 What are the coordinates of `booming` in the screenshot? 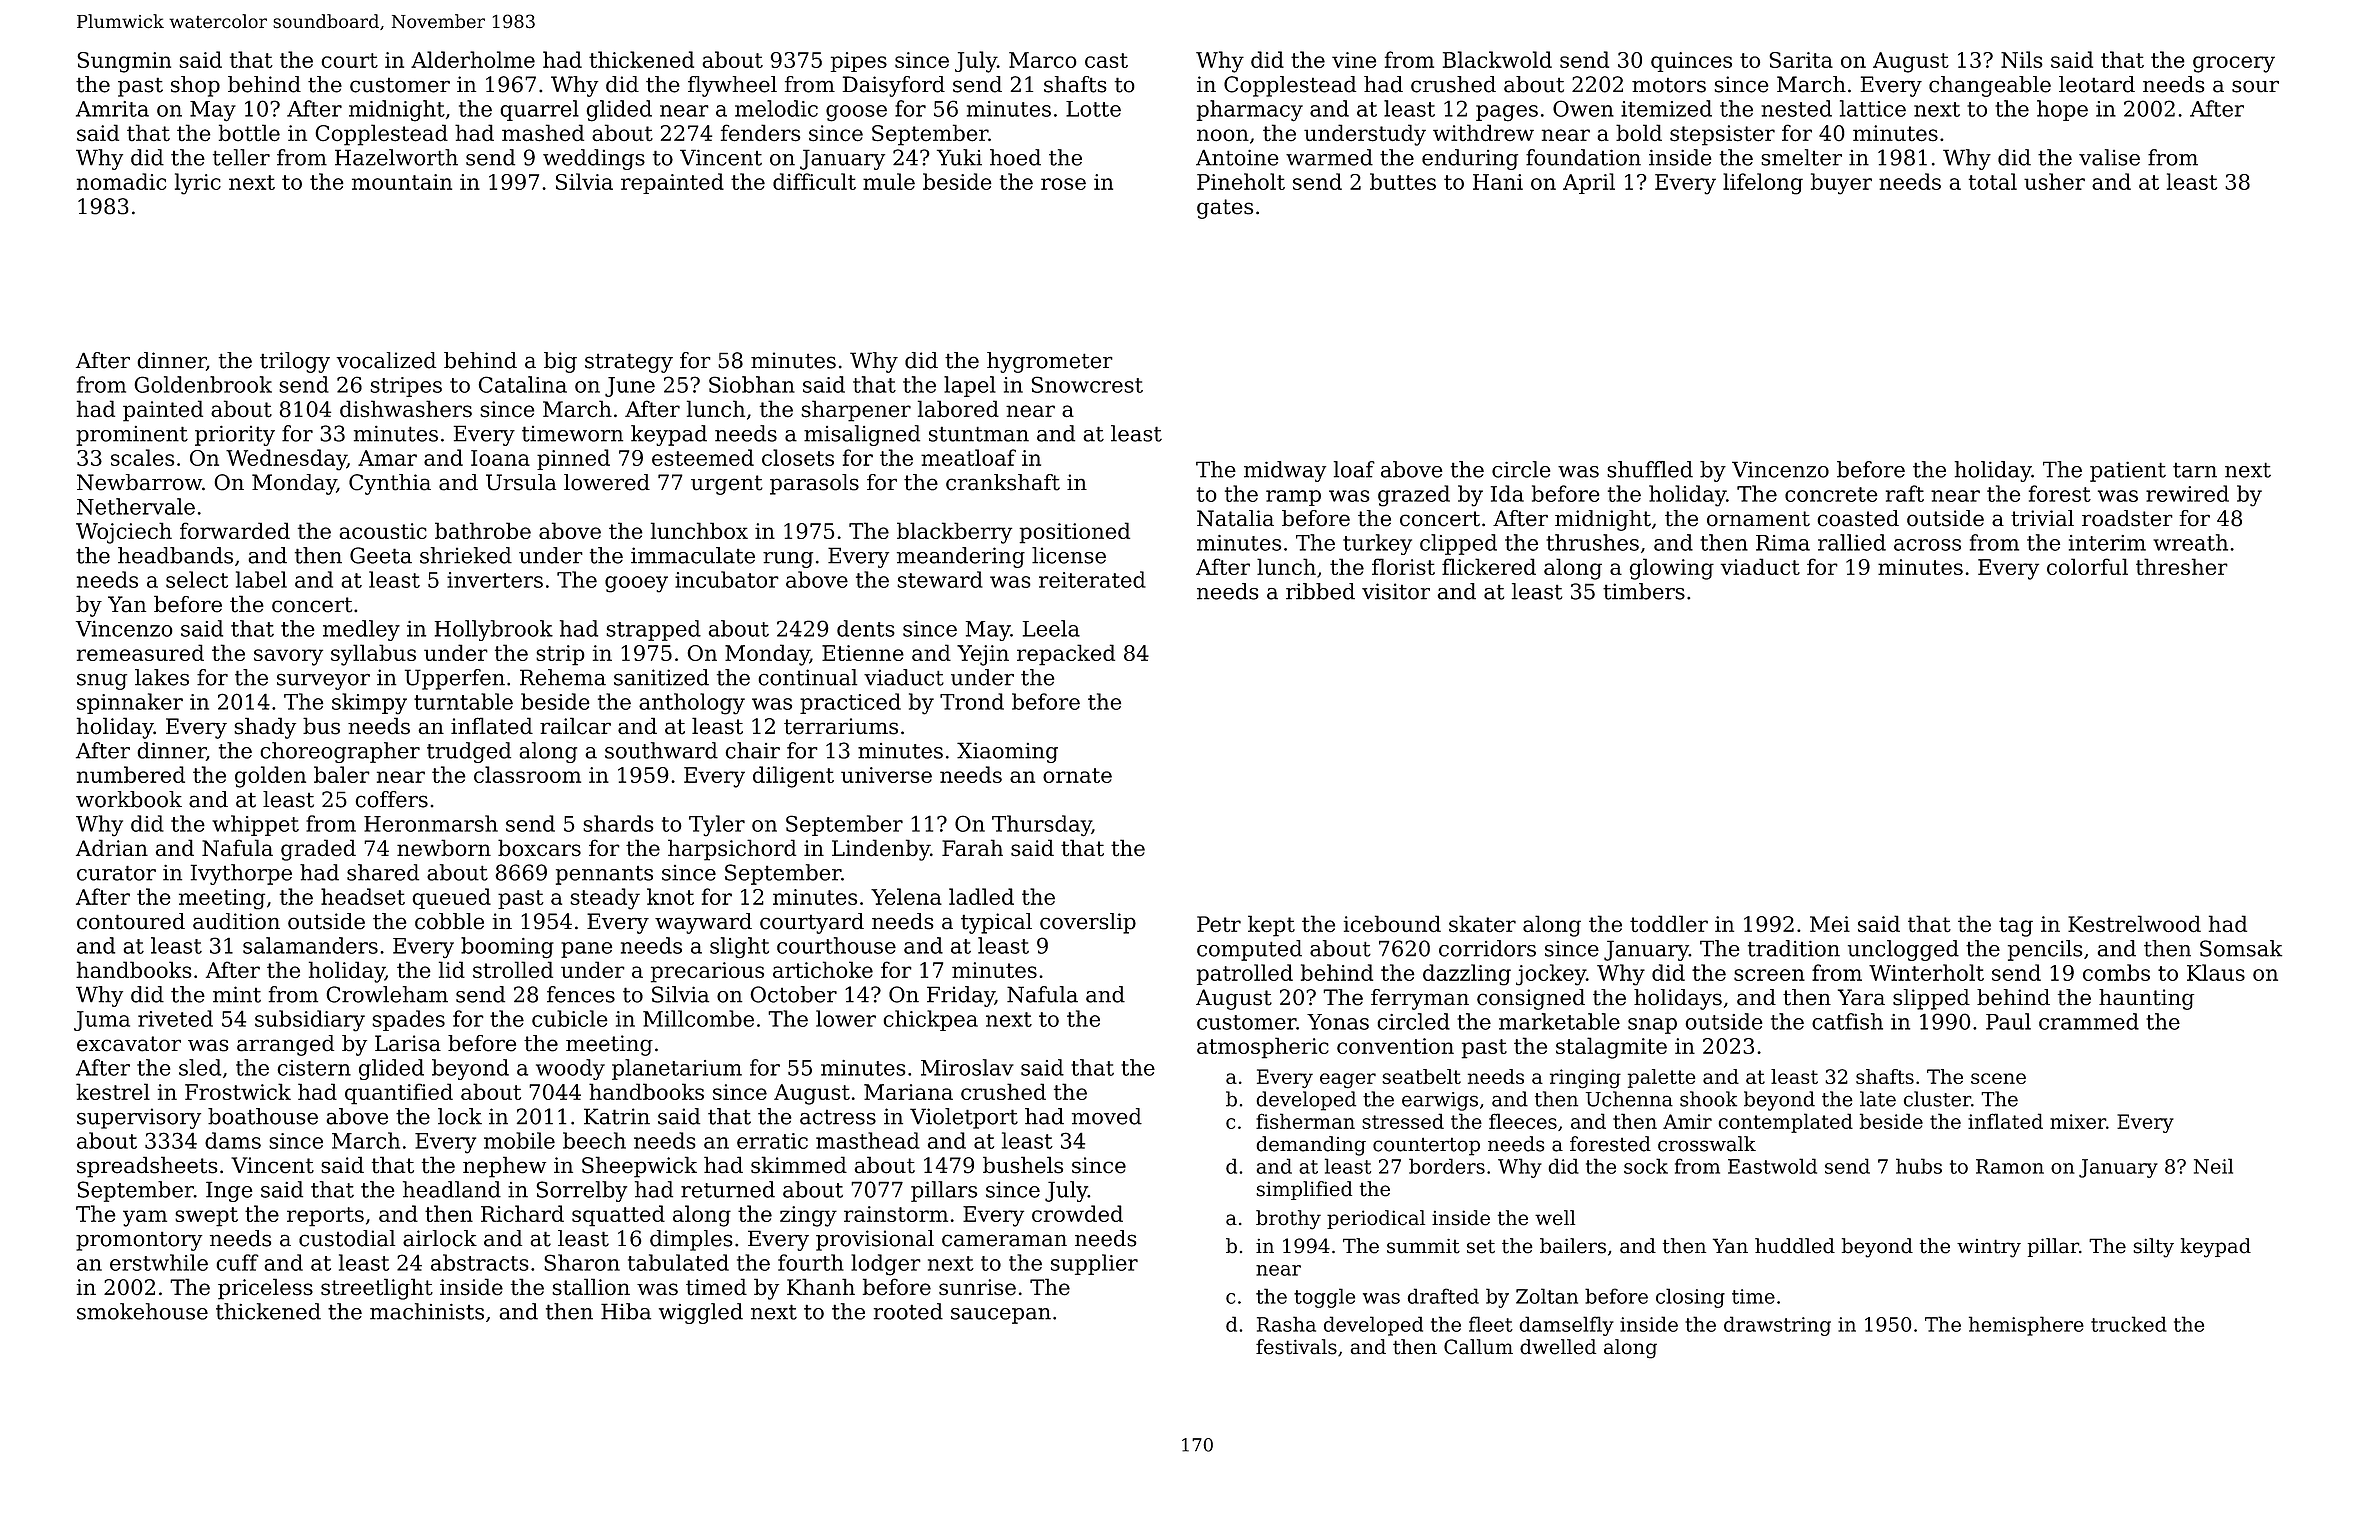 It's located at (507, 948).
